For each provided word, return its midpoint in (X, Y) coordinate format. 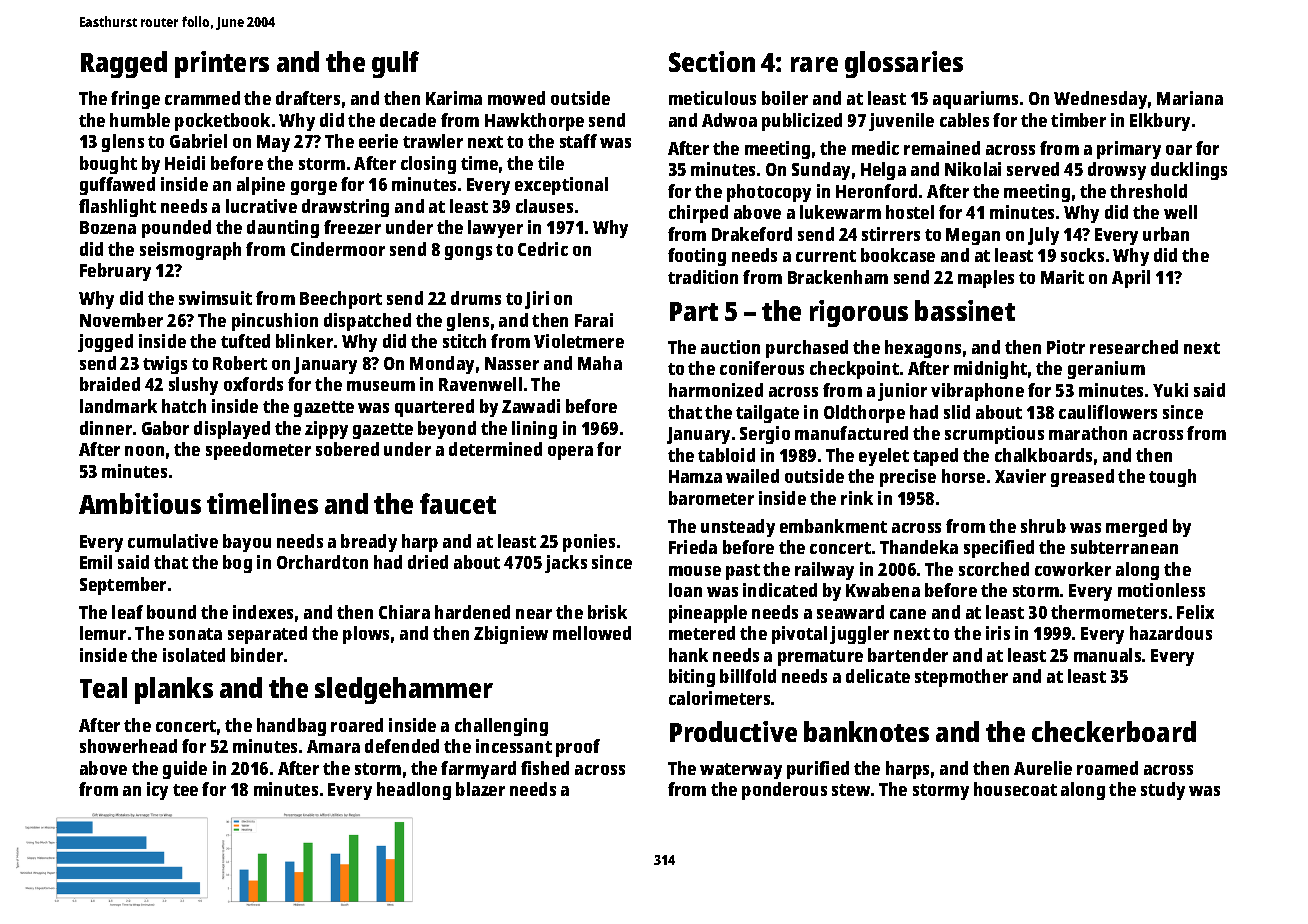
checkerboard (1114, 731)
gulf (395, 64)
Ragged (124, 64)
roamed (1107, 768)
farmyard (478, 770)
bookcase (898, 255)
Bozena (108, 227)
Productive (733, 731)
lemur (103, 633)
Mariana (1190, 98)
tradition (703, 277)
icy (157, 791)
